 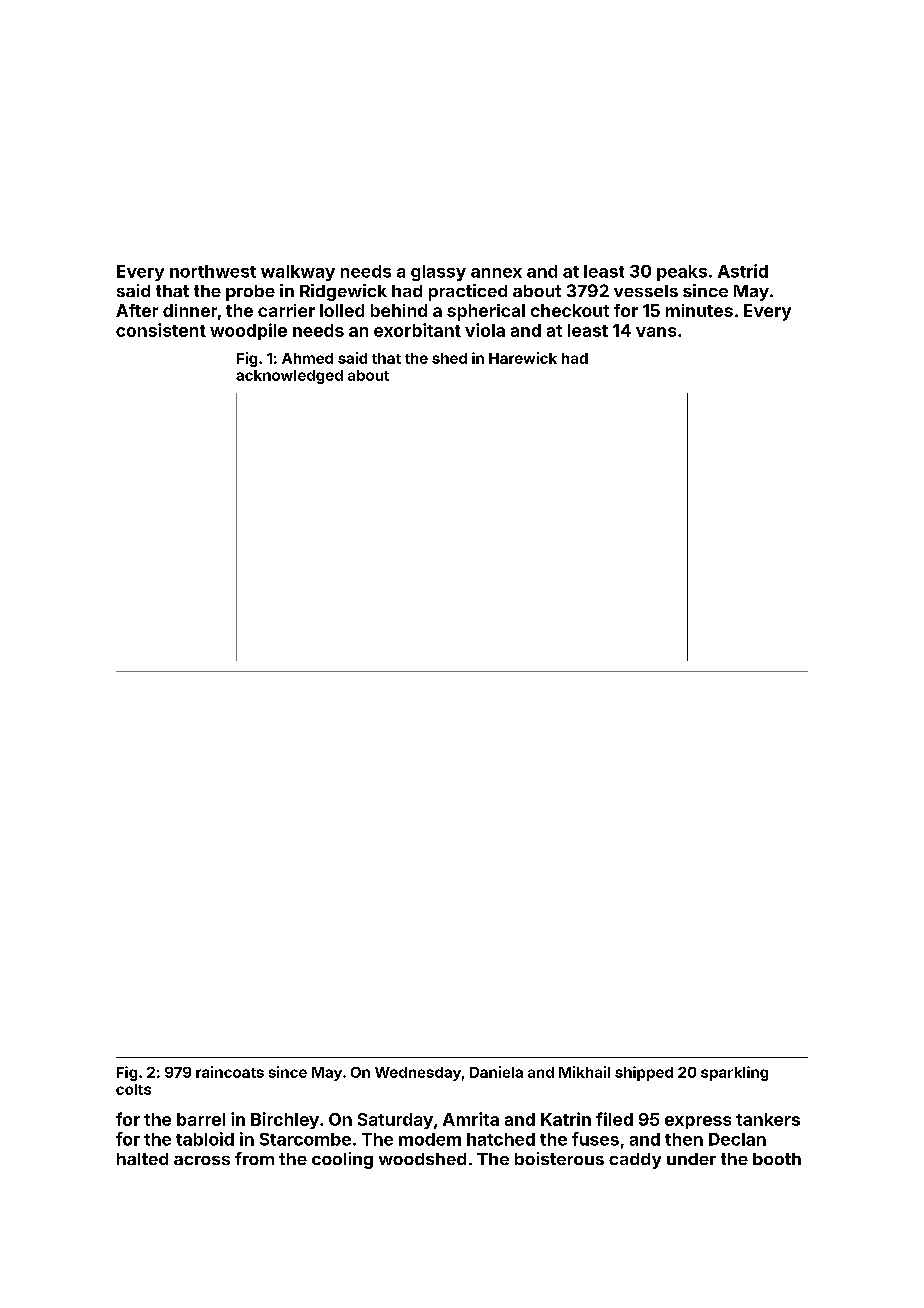 What do you see at coordinates (137, 310) in the screenshot?
I see `After` at bounding box center [137, 310].
